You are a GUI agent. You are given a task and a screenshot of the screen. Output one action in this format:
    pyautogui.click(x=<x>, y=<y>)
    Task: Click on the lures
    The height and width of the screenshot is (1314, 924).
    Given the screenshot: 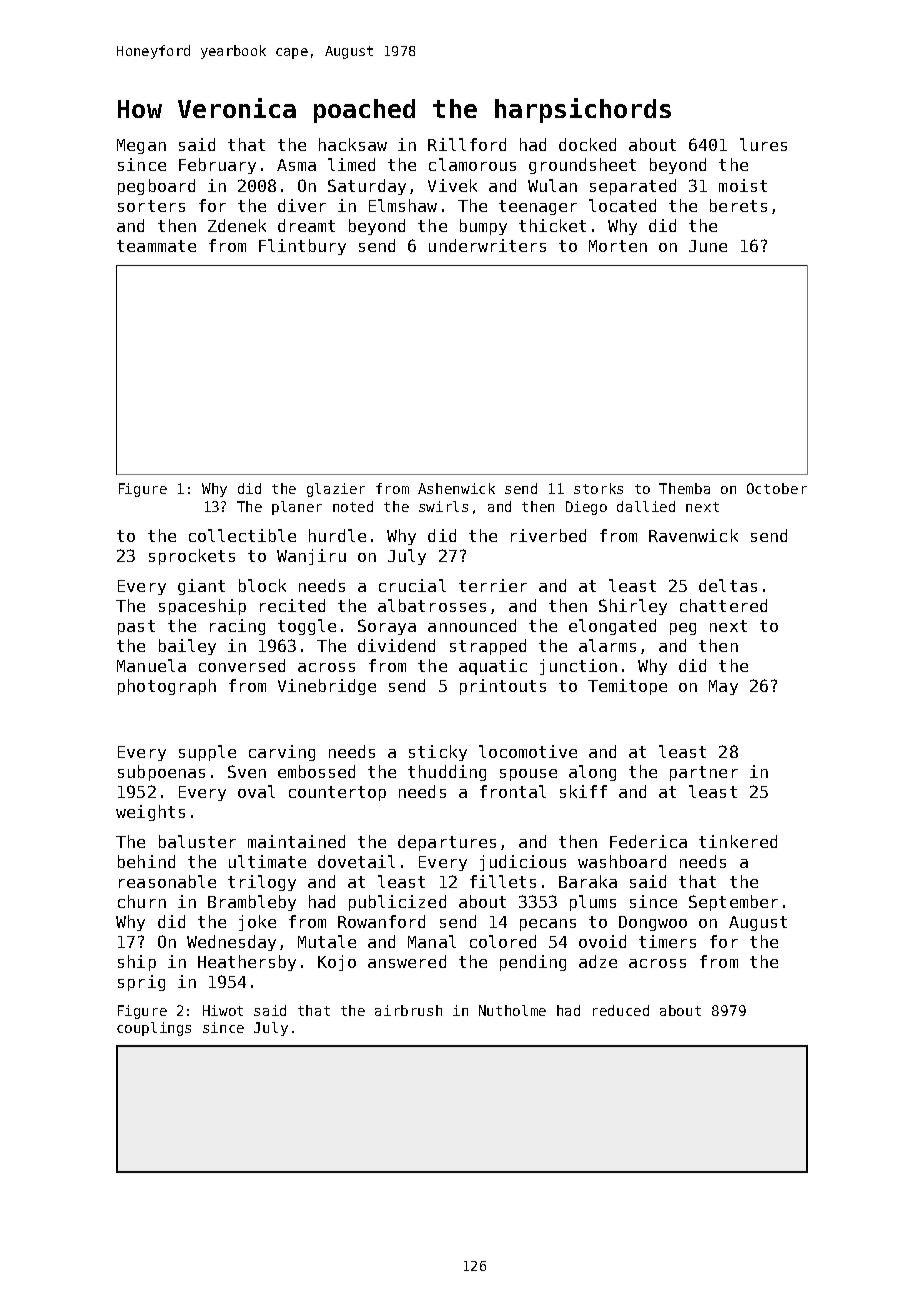 What is the action you would take?
    pyautogui.click(x=763, y=144)
